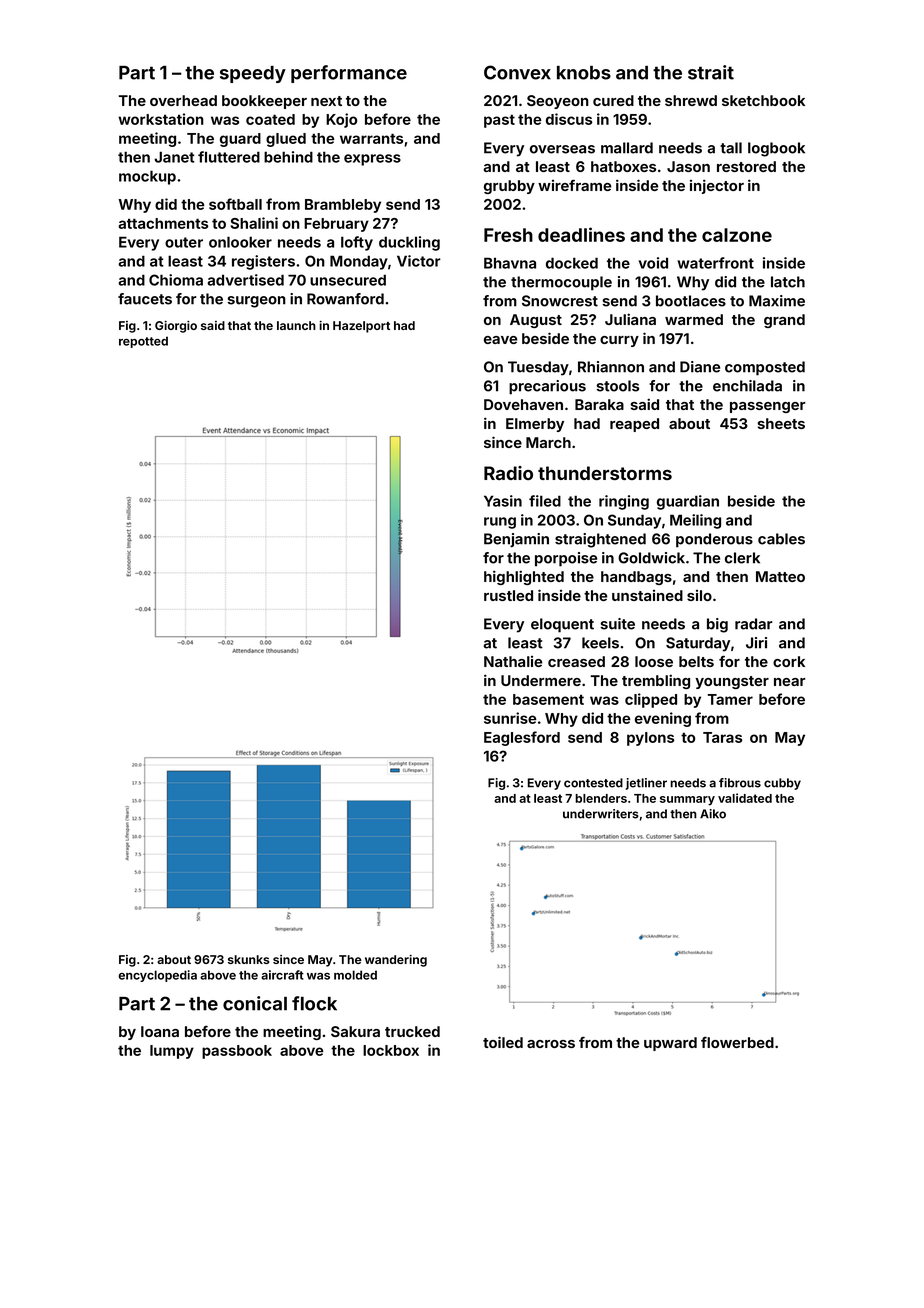  Describe the element at coordinates (419, 261) in the document. I see `Victor` at that location.
